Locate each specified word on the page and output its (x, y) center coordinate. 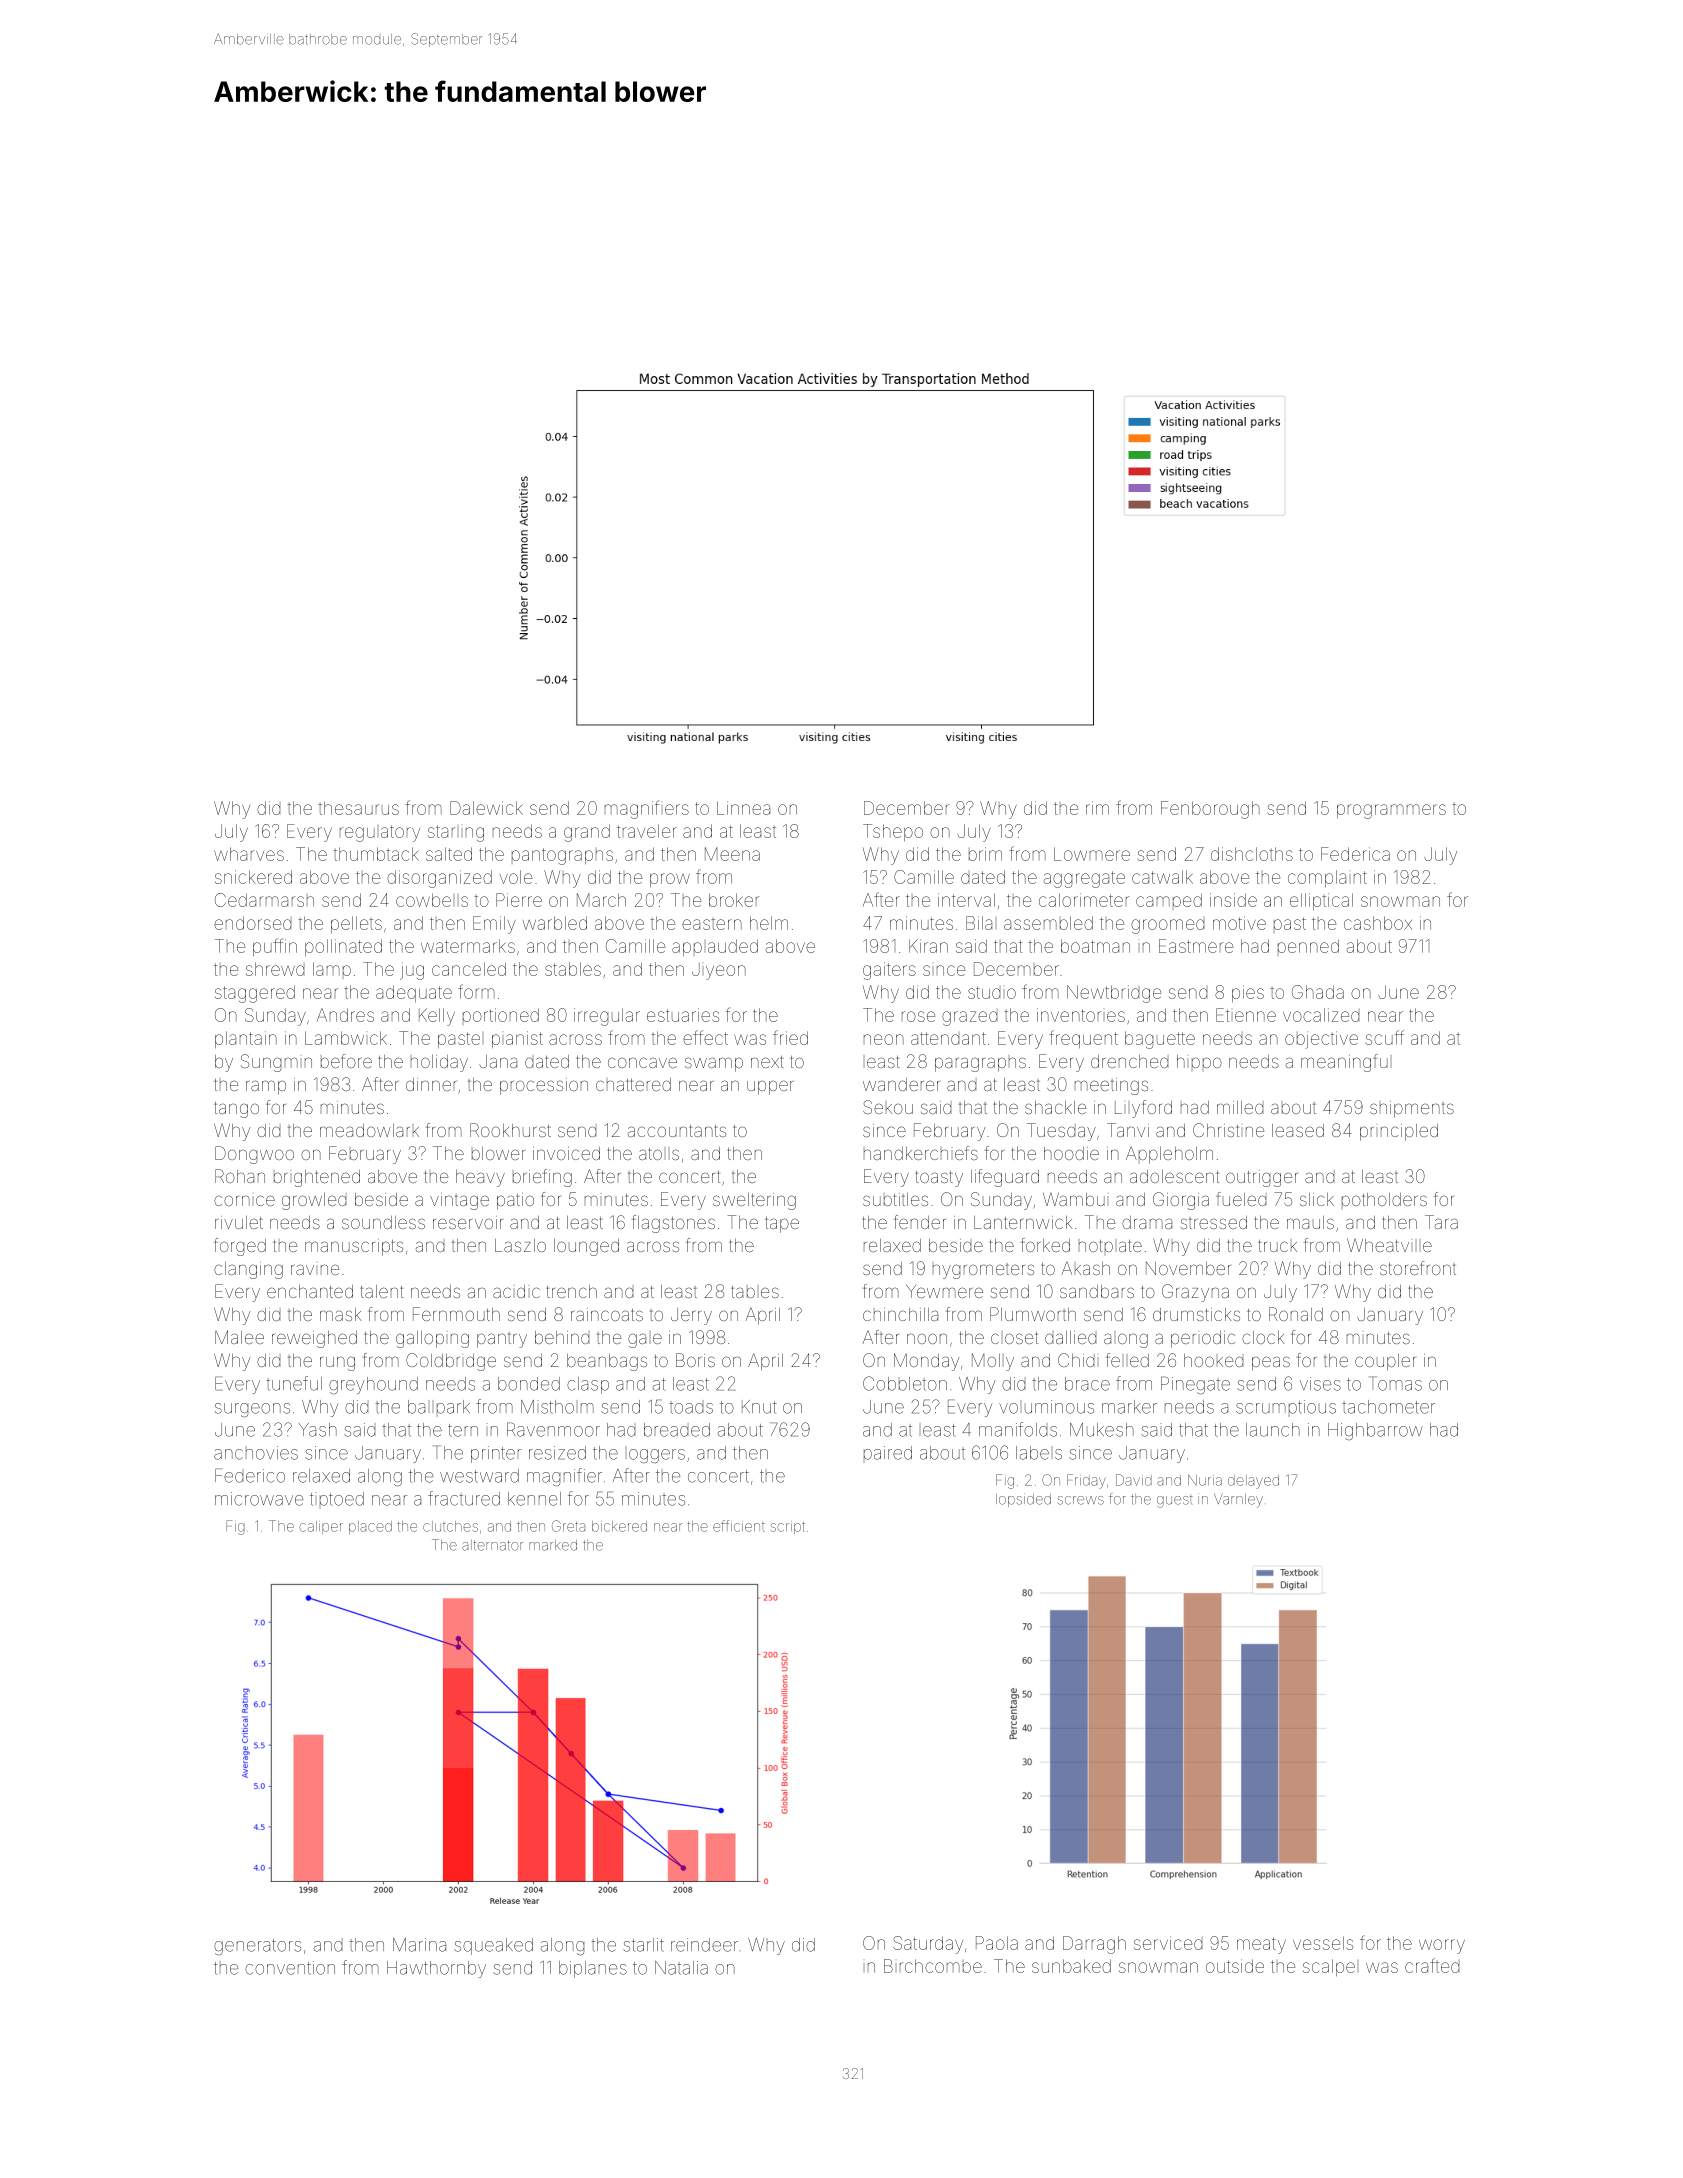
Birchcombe (933, 1966)
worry (1442, 1946)
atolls (659, 1154)
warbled (555, 923)
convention (290, 1968)
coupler (1385, 1362)
